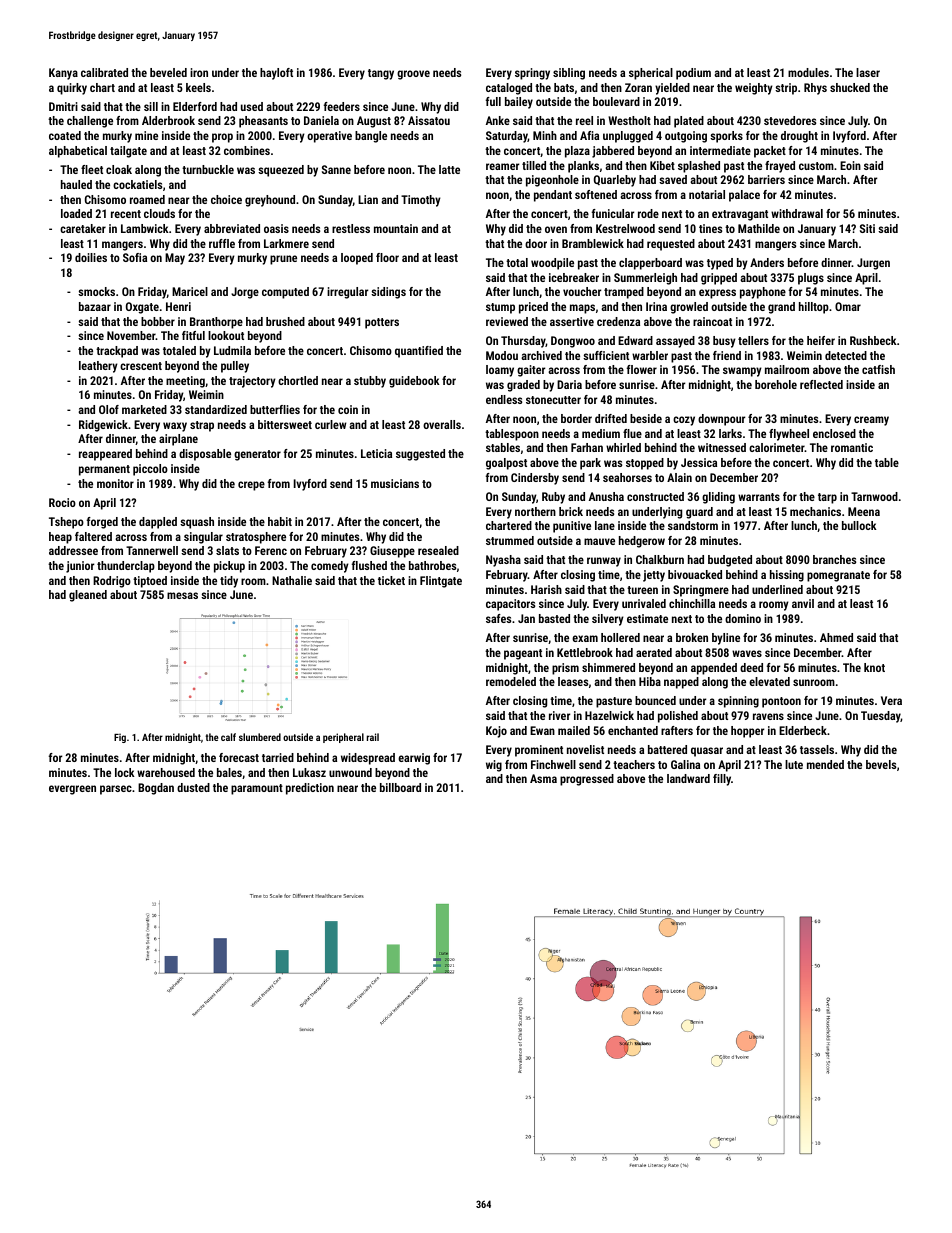 The height and width of the screenshot is (1233, 952). What do you see at coordinates (382, 323) in the screenshot?
I see `potters` at bounding box center [382, 323].
